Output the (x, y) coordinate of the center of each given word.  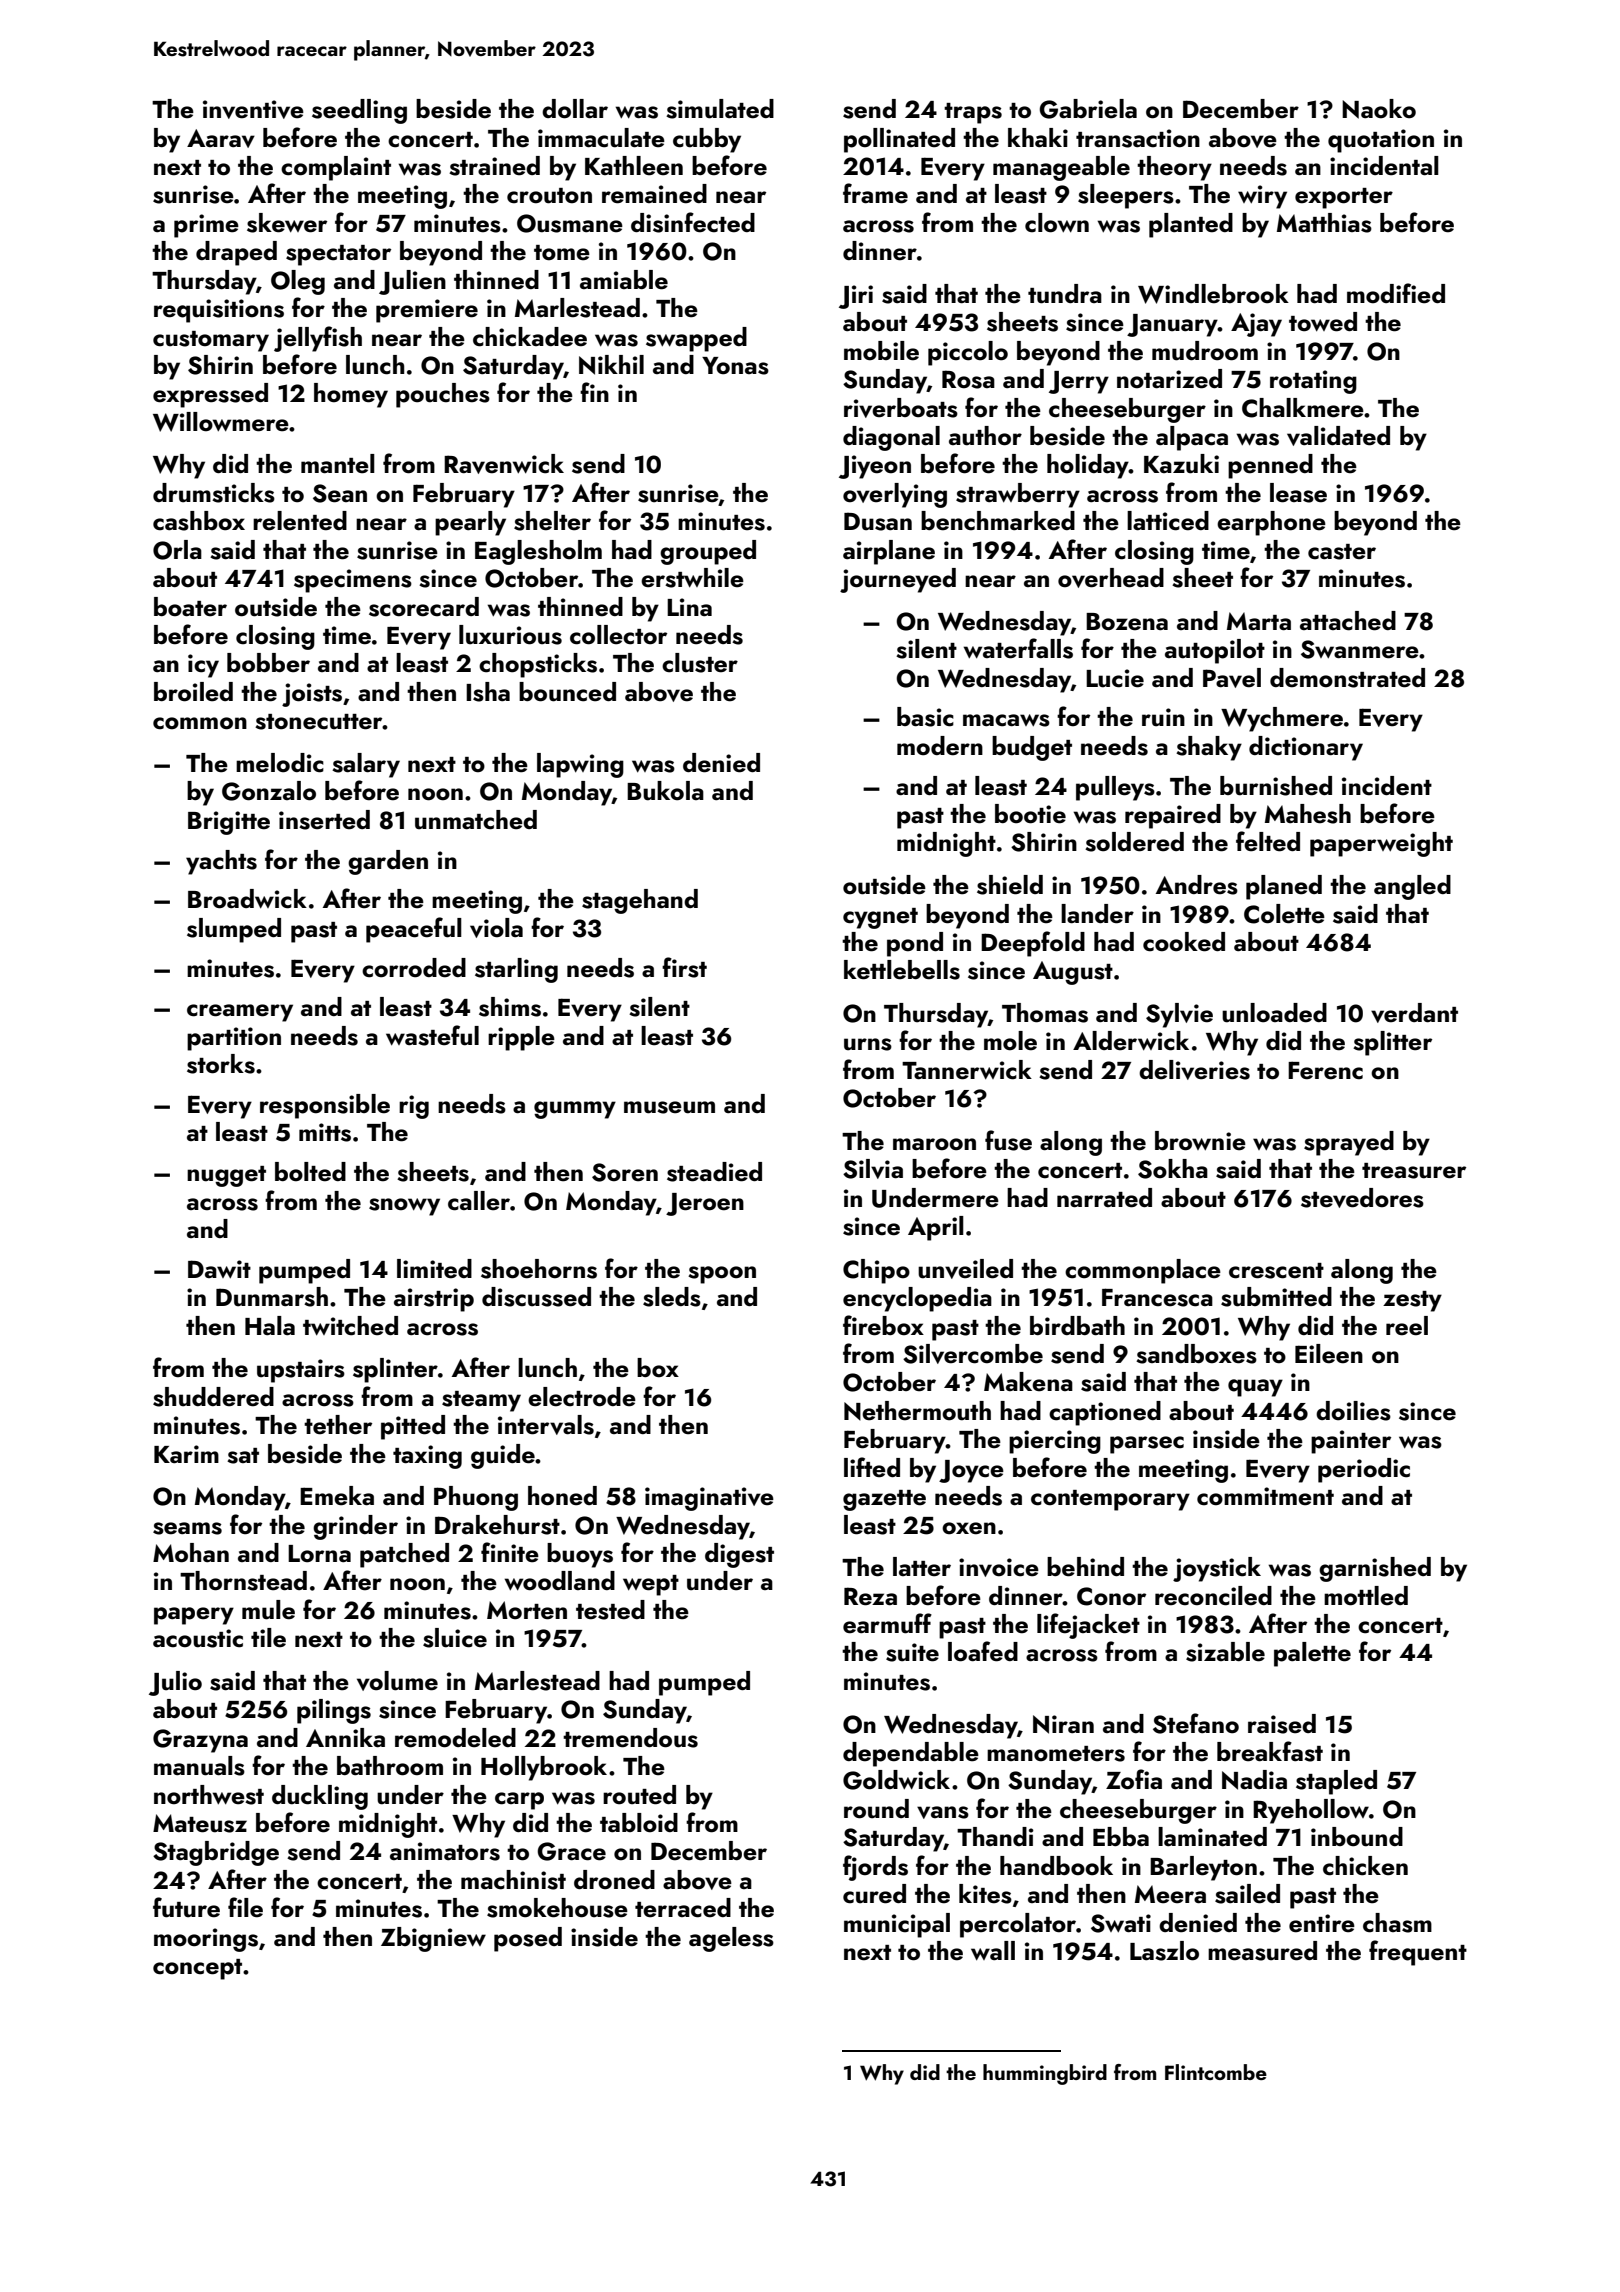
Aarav (221, 138)
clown (1057, 223)
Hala (270, 1325)
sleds (672, 1297)
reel (1407, 1326)
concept (197, 1969)
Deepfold (1033, 944)
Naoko (1379, 109)
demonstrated (1347, 678)
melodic (280, 763)
